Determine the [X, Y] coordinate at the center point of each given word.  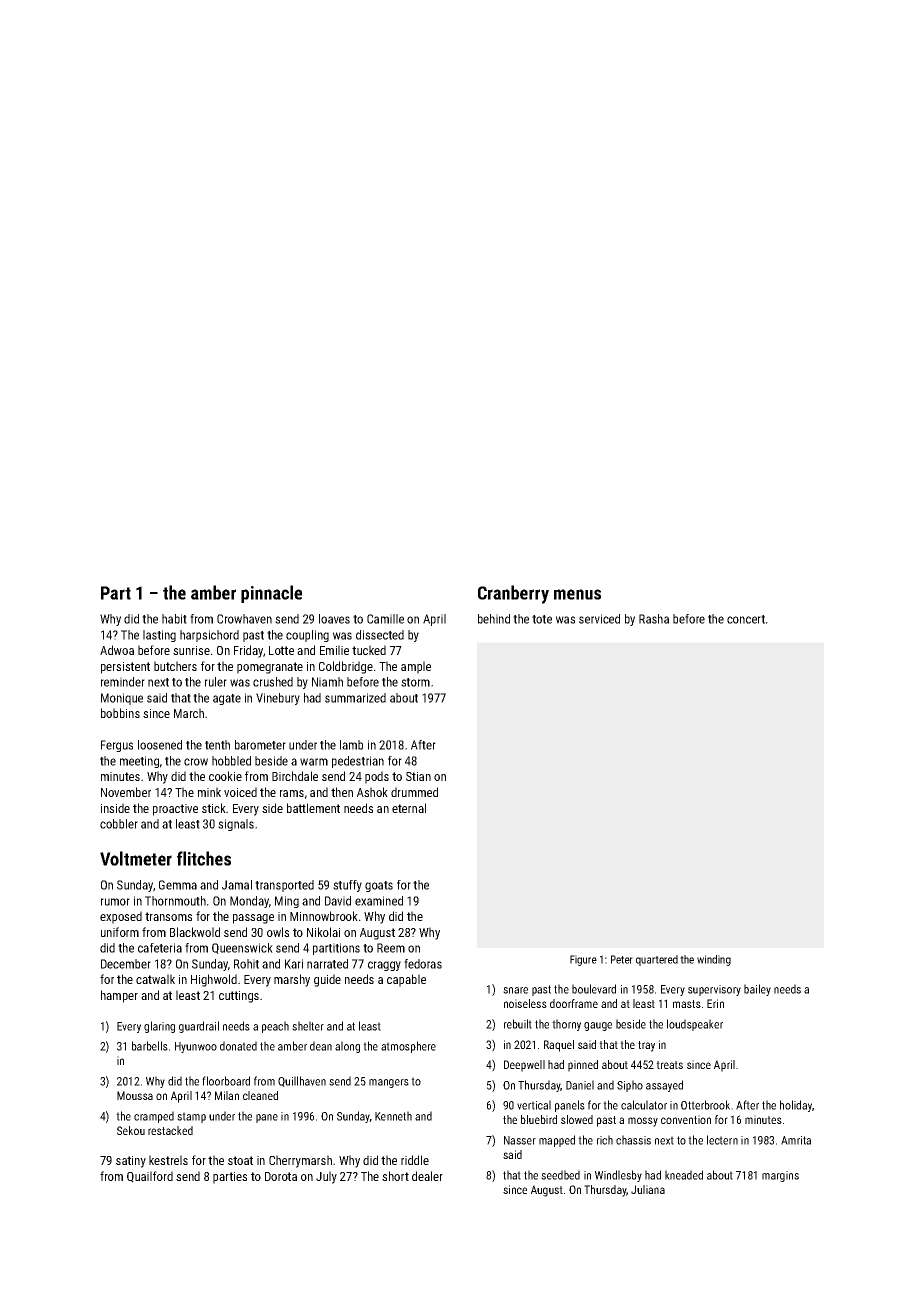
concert [746, 619]
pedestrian [358, 762]
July [326, 1177]
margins [780, 1176]
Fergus [117, 746]
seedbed [560, 1175]
